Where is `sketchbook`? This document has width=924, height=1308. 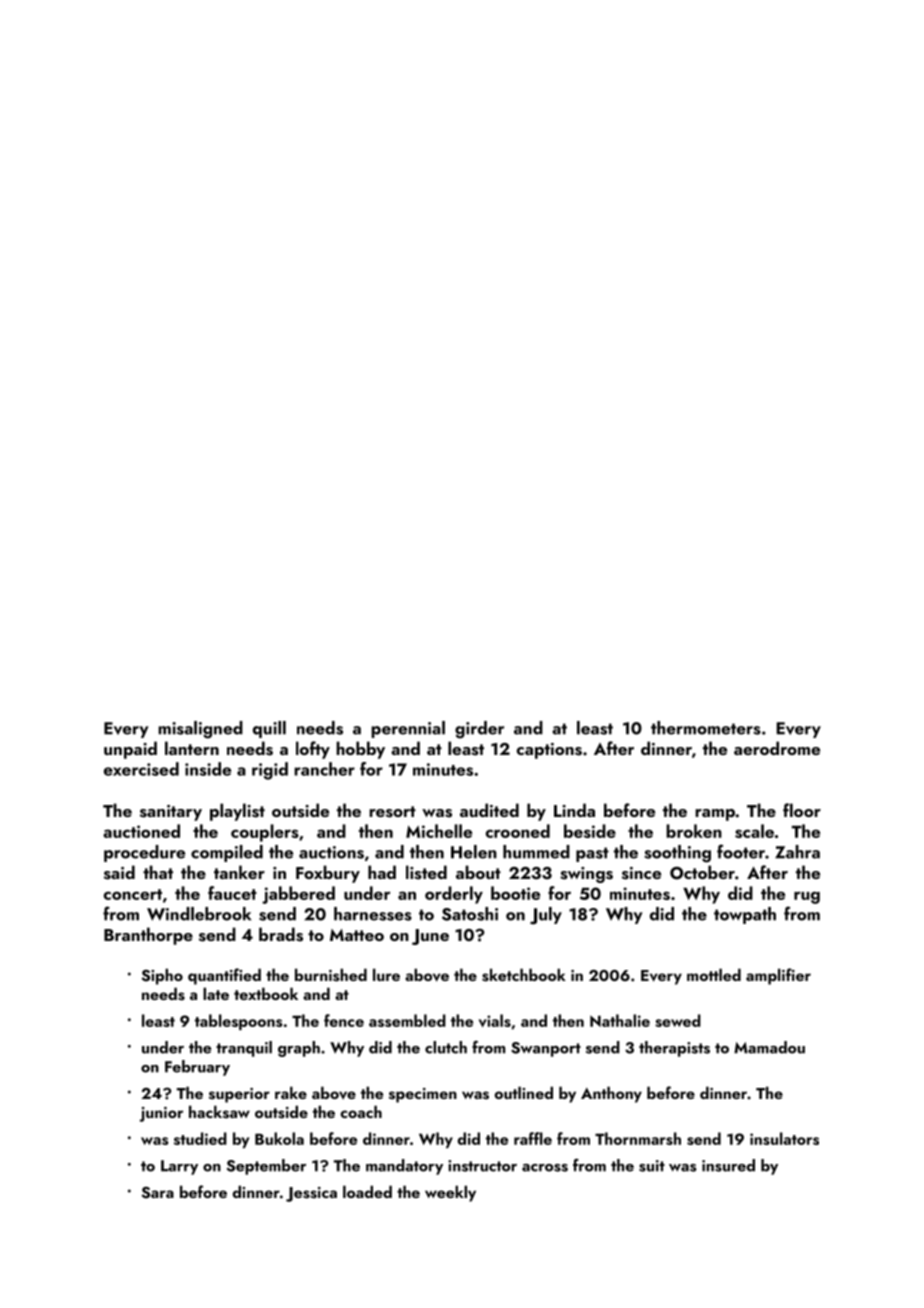 sketchbook is located at coordinates (524, 975).
